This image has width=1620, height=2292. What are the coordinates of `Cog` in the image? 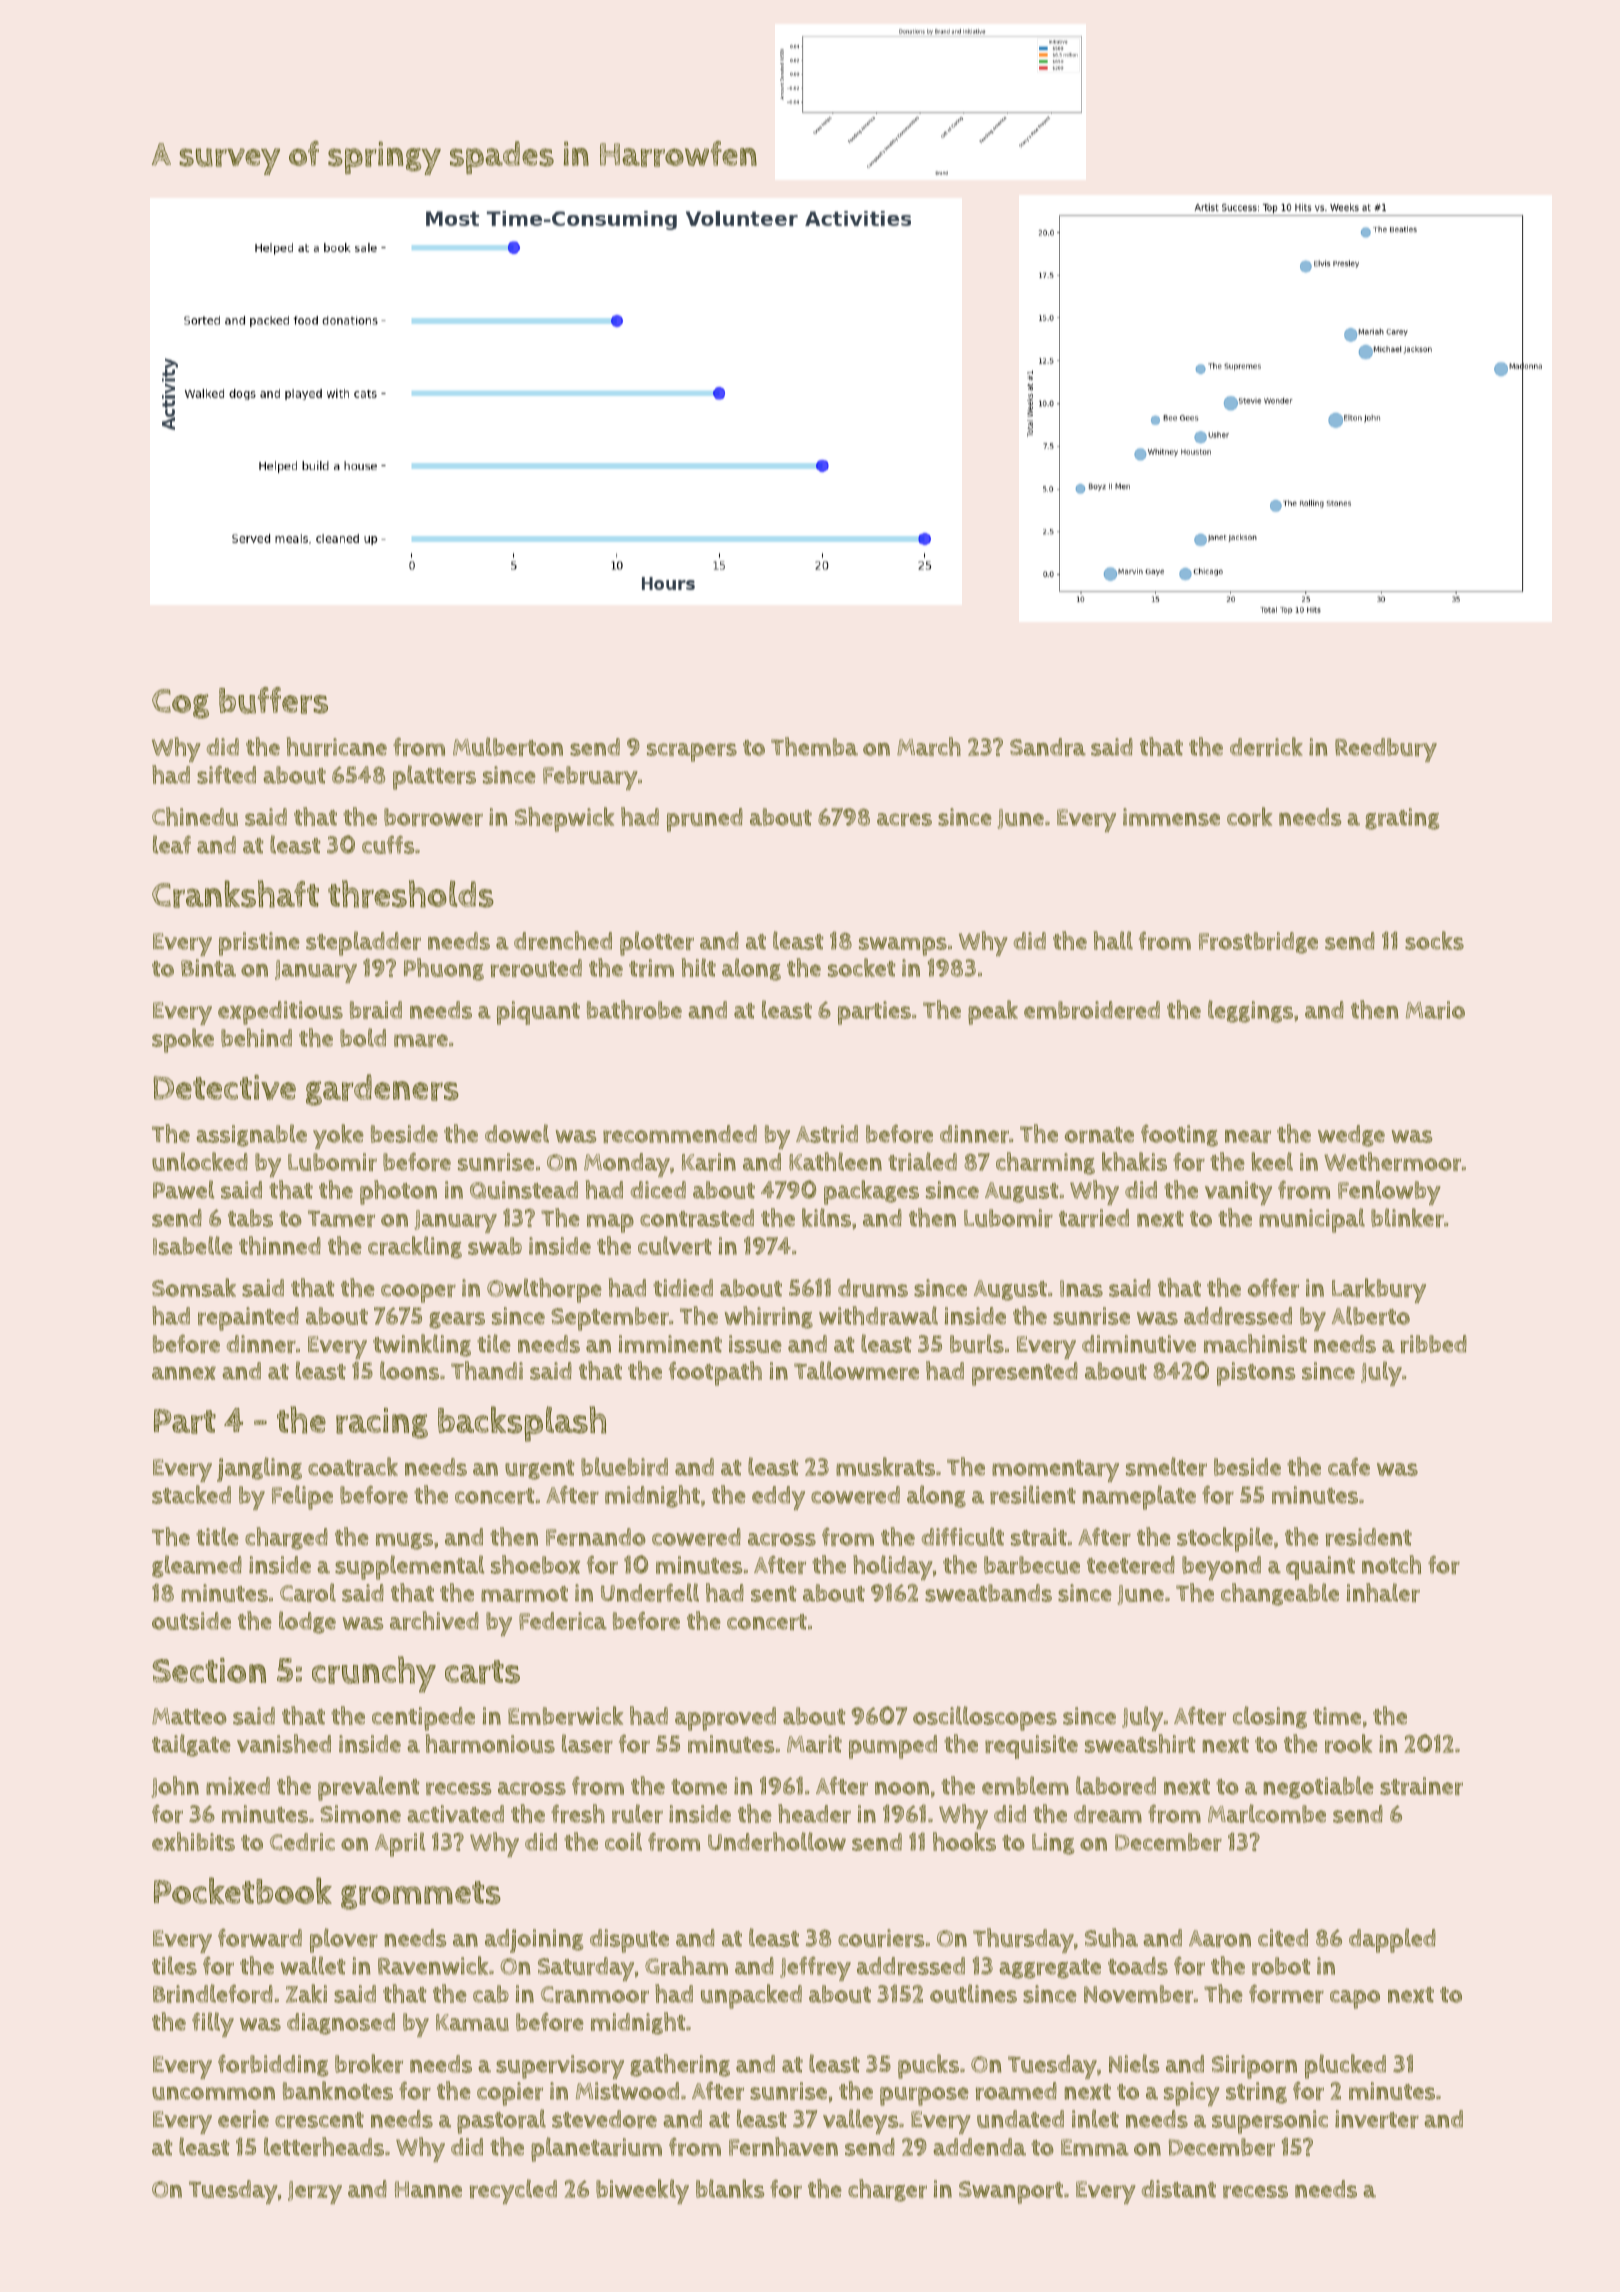 It's located at (180, 704).
